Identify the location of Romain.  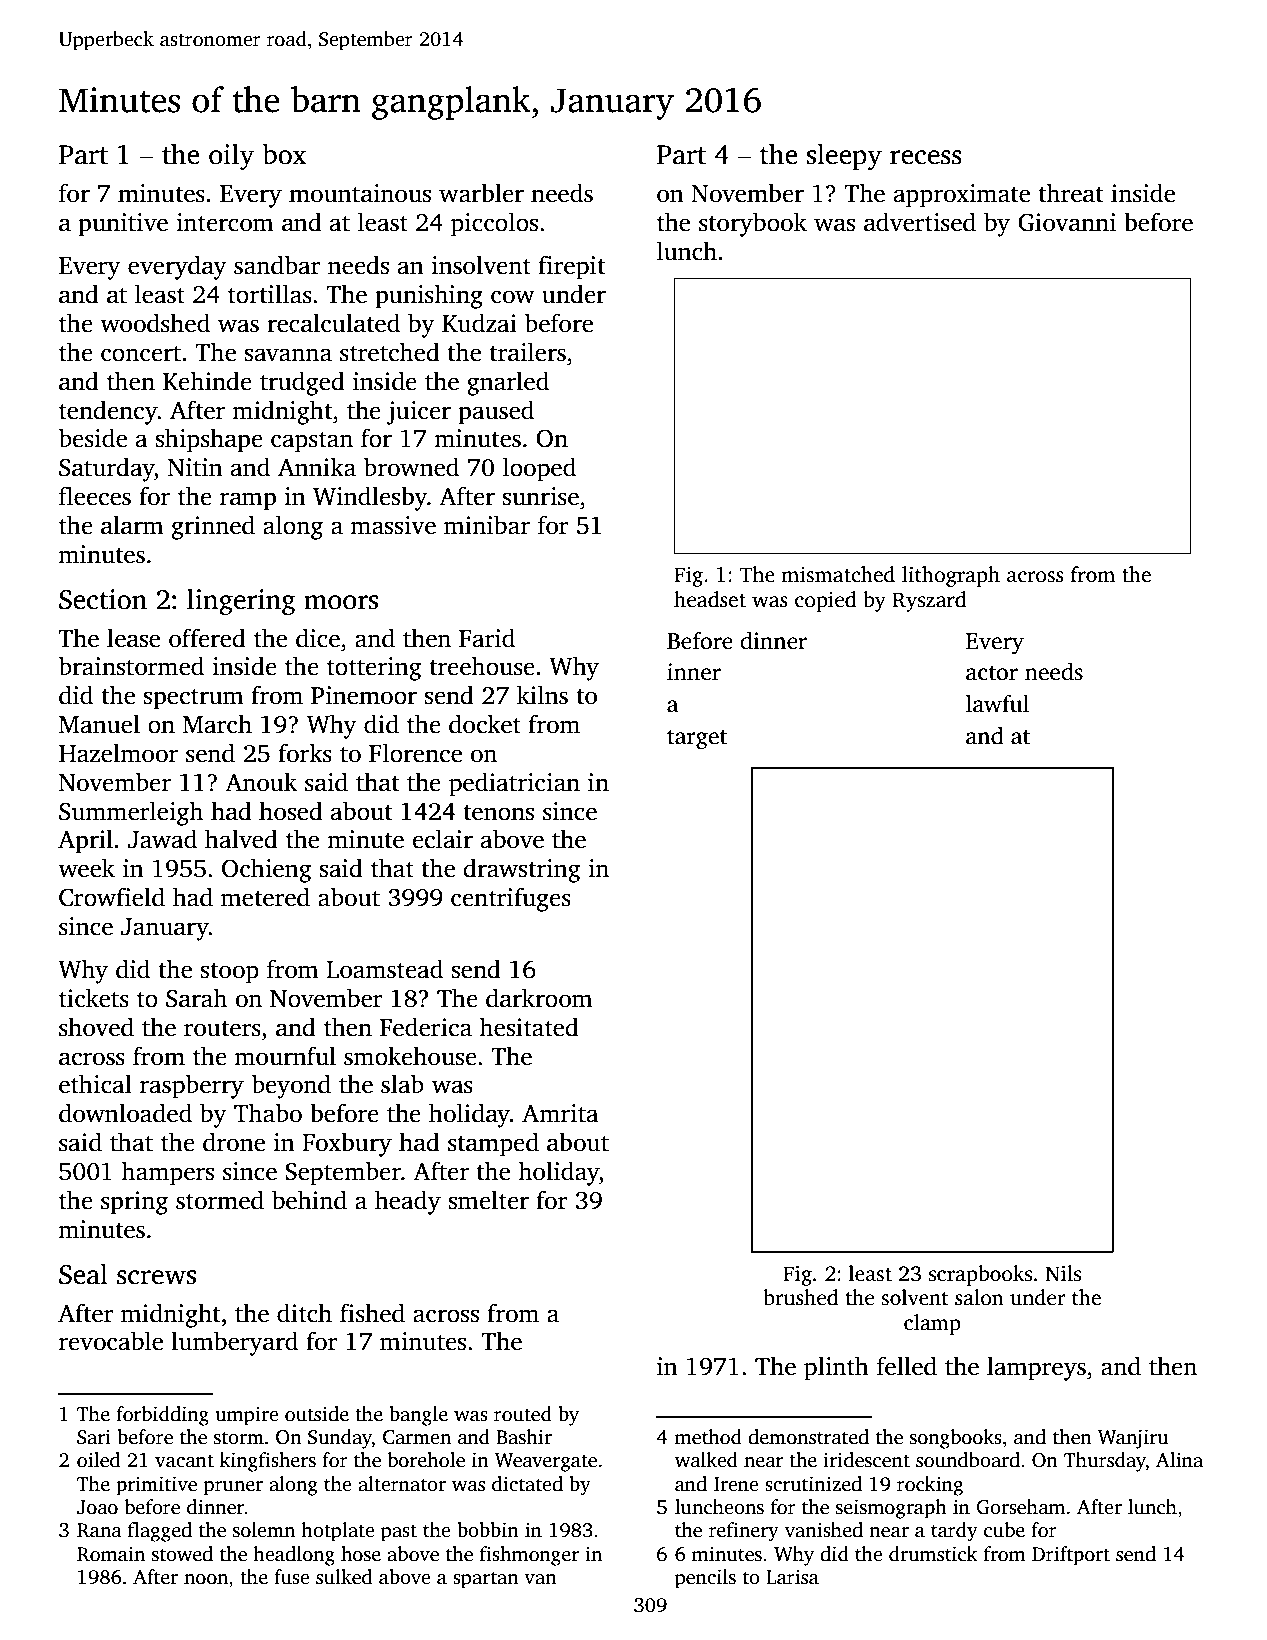
(111, 1554).
